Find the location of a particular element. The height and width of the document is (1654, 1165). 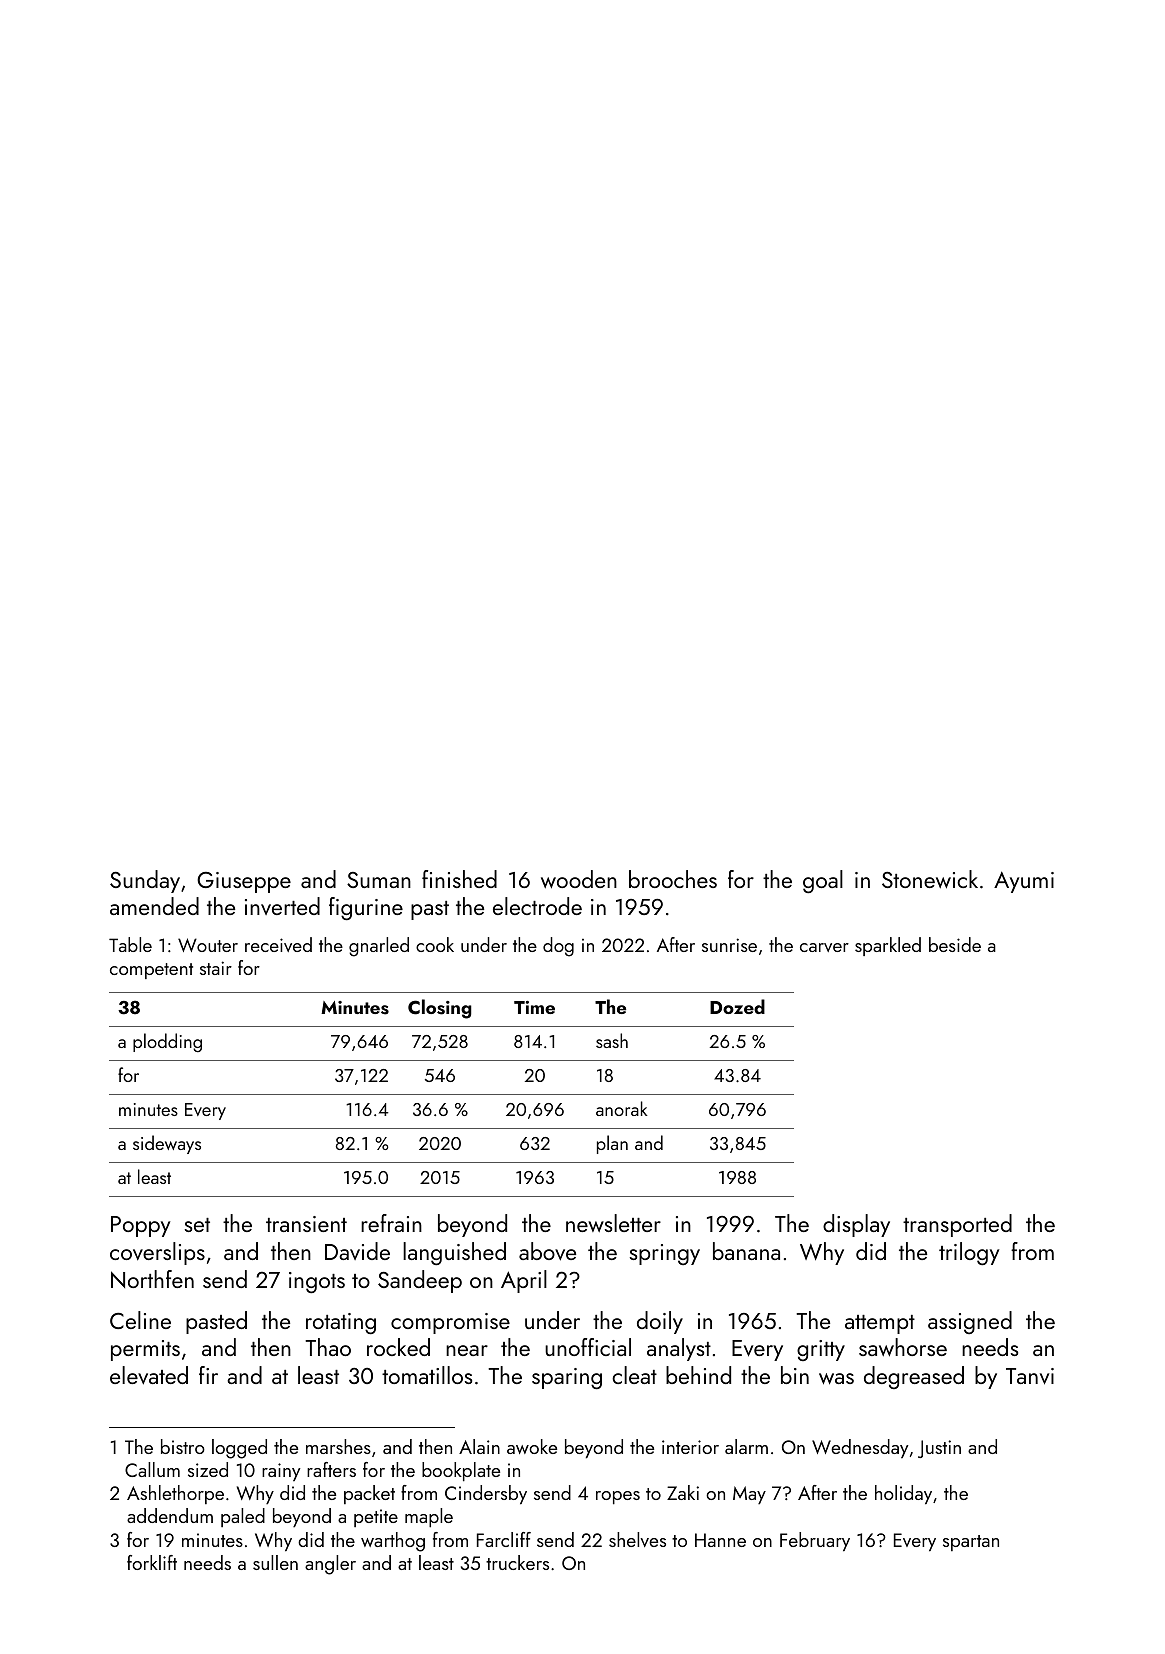

angler is located at coordinates (330, 1565).
